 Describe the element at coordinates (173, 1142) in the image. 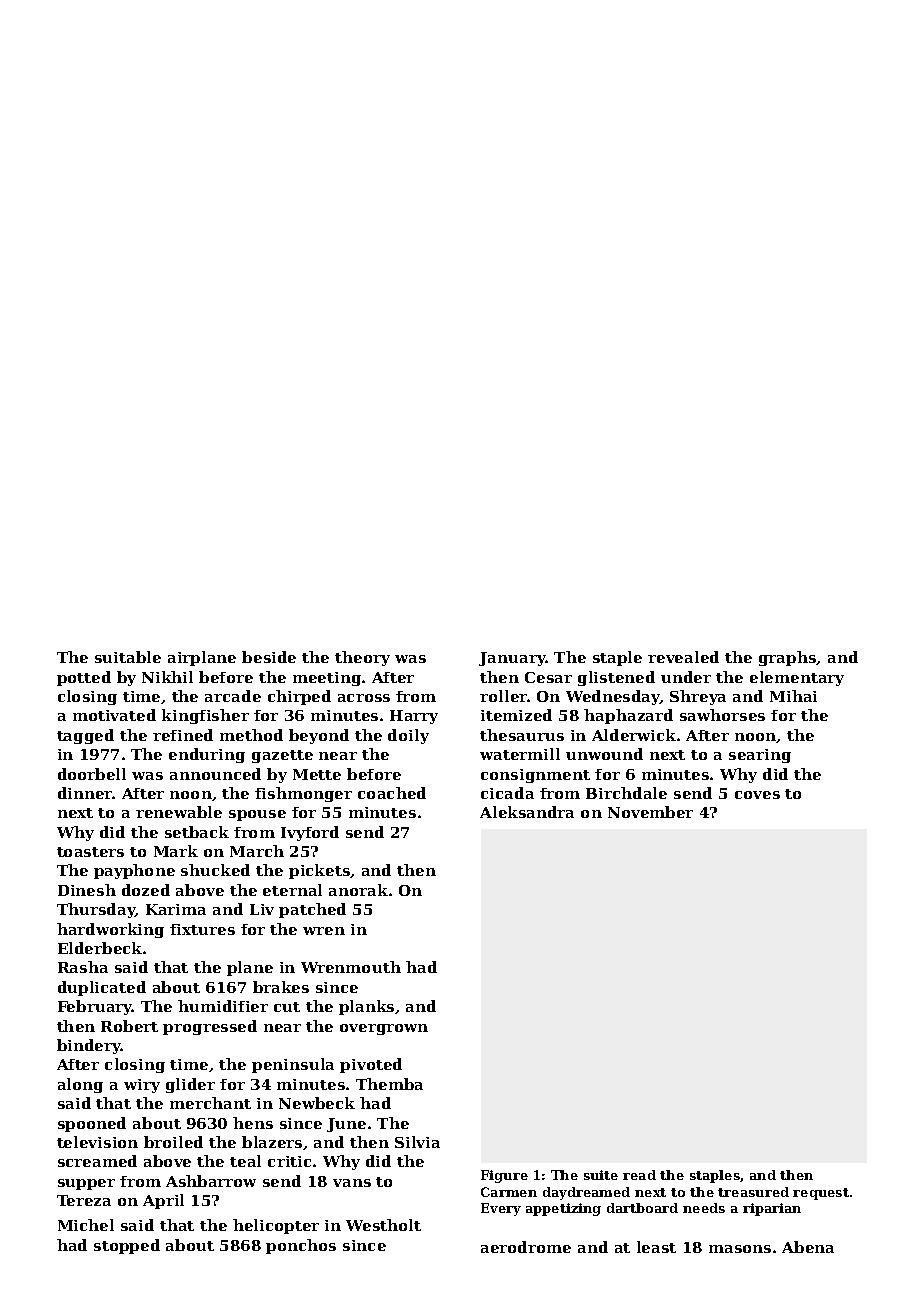

I see `broiled` at that location.
